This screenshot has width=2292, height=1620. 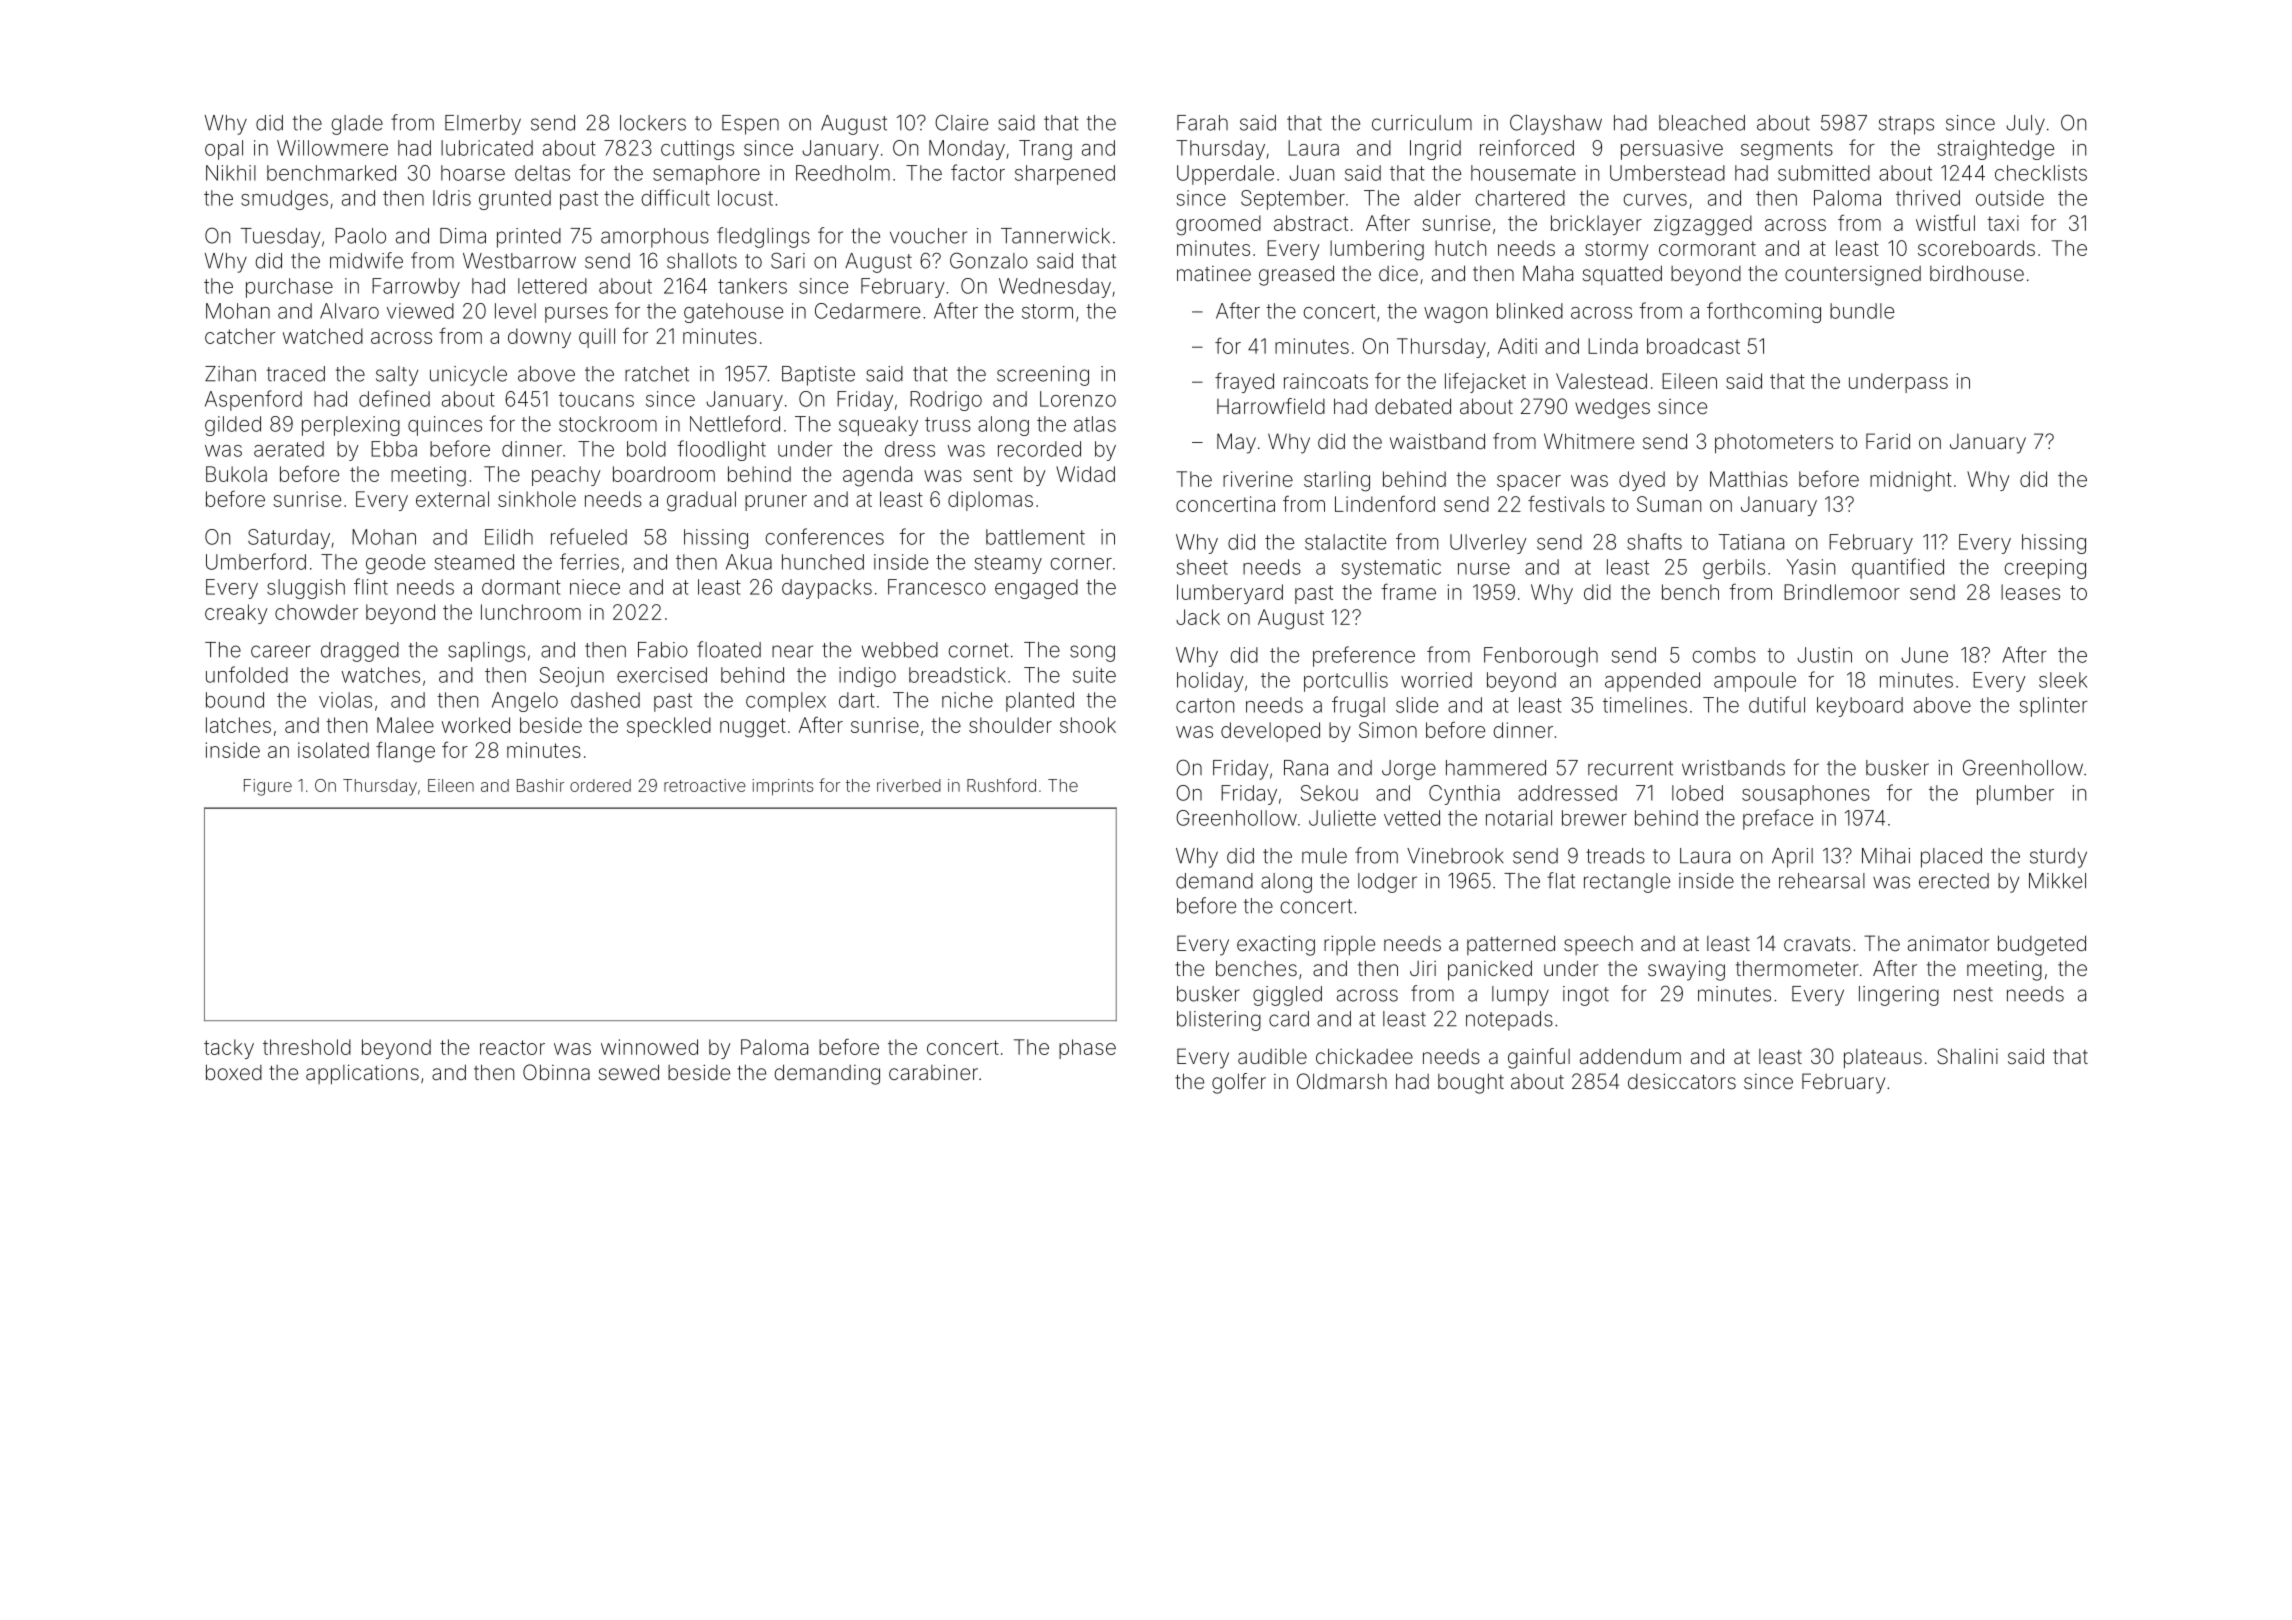 I want to click on Paolo, so click(x=360, y=236).
